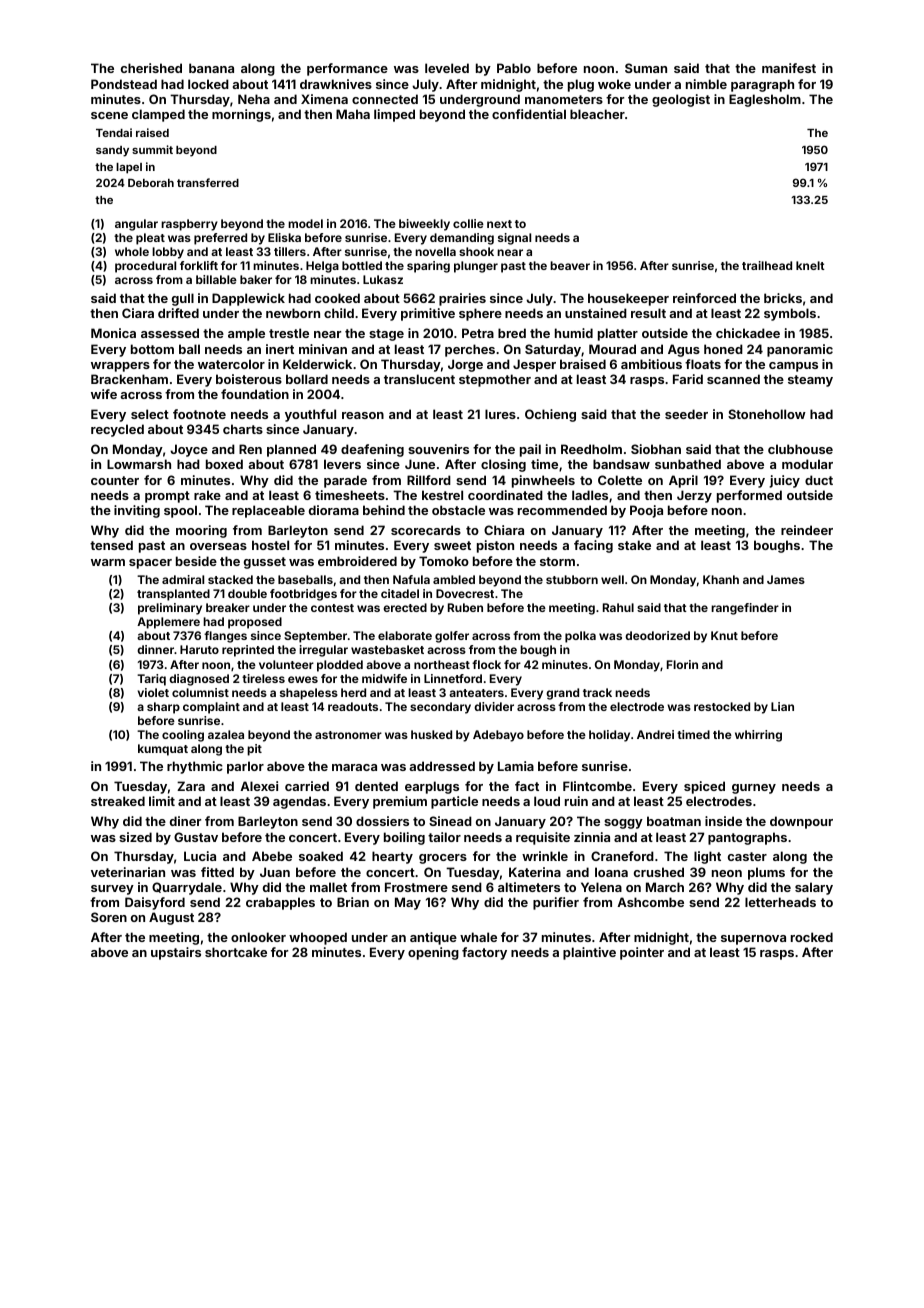 The image size is (924, 1308). Describe the element at coordinates (151, 68) in the page. I see `cherished` at that location.
